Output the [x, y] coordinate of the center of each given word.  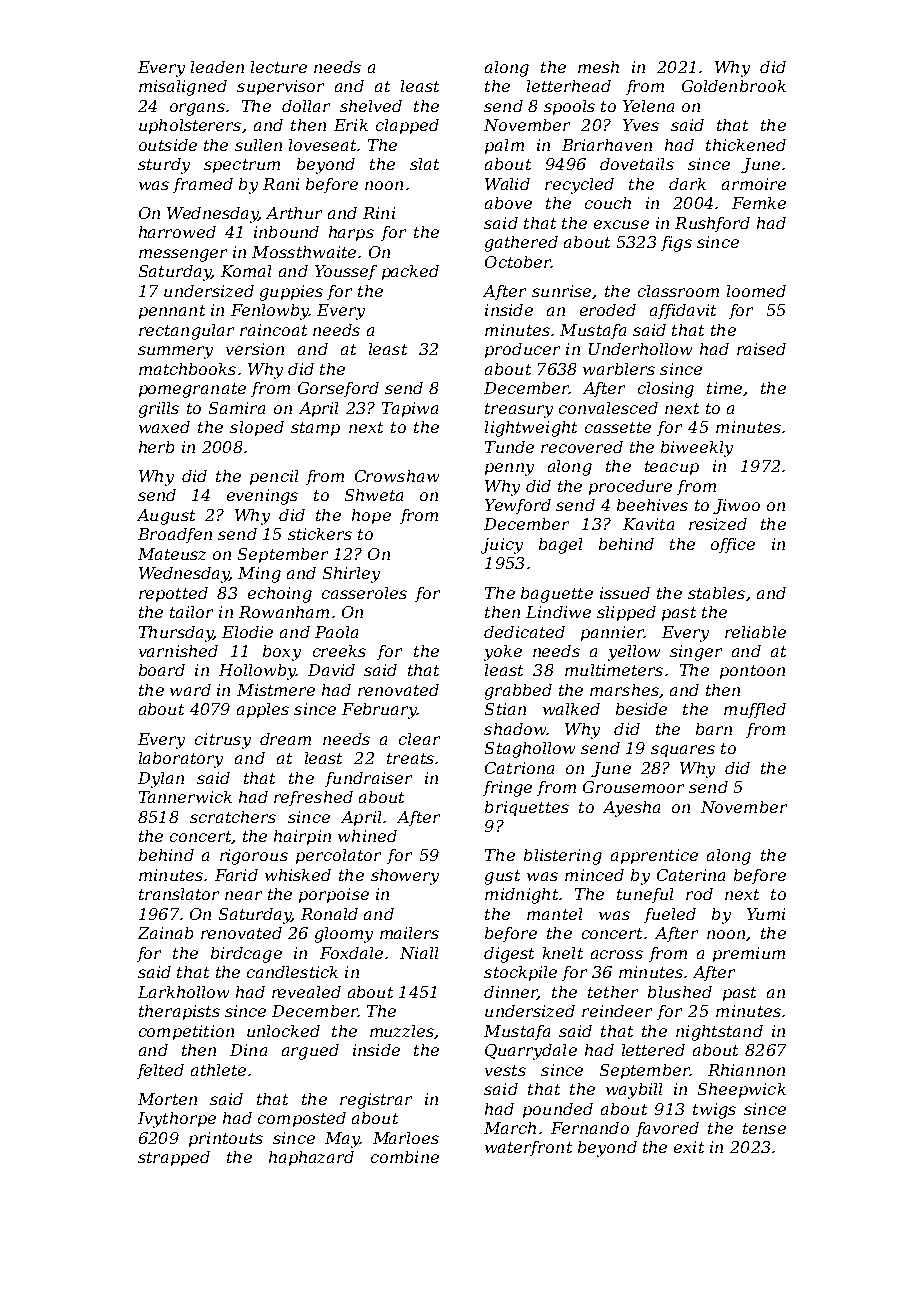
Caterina [691, 875]
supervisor [280, 87]
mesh [598, 67]
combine [405, 1157]
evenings [262, 497]
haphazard [311, 1158]
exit [689, 1147]
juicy [502, 546]
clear [419, 739]
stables [716, 593]
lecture [279, 67]
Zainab [165, 933]
